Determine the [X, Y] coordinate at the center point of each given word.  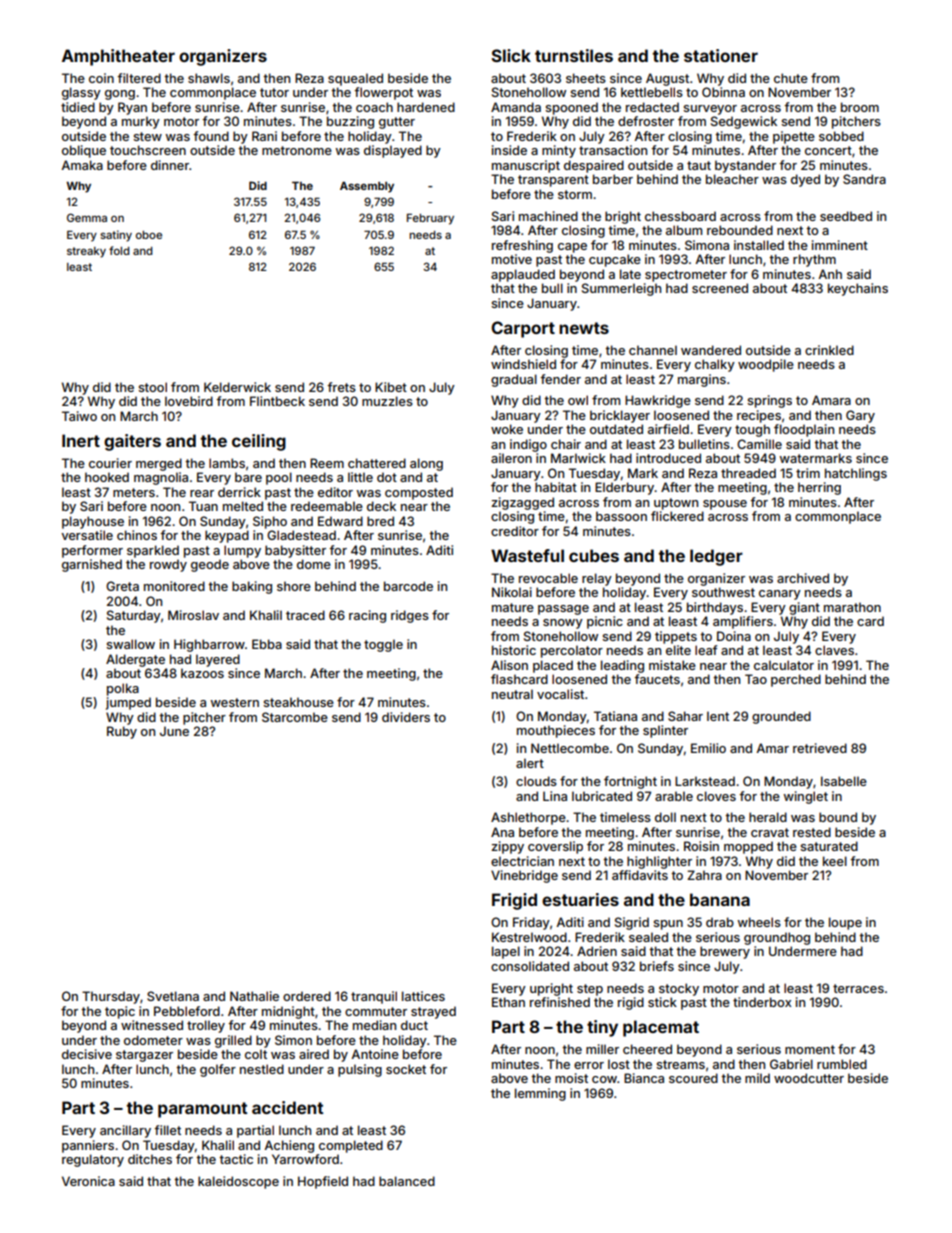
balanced [407, 1181]
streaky [86, 252]
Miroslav [193, 615]
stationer [721, 55]
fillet [167, 1130]
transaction [613, 150]
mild [757, 1078]
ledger [716, 557]
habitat [556, 487]
